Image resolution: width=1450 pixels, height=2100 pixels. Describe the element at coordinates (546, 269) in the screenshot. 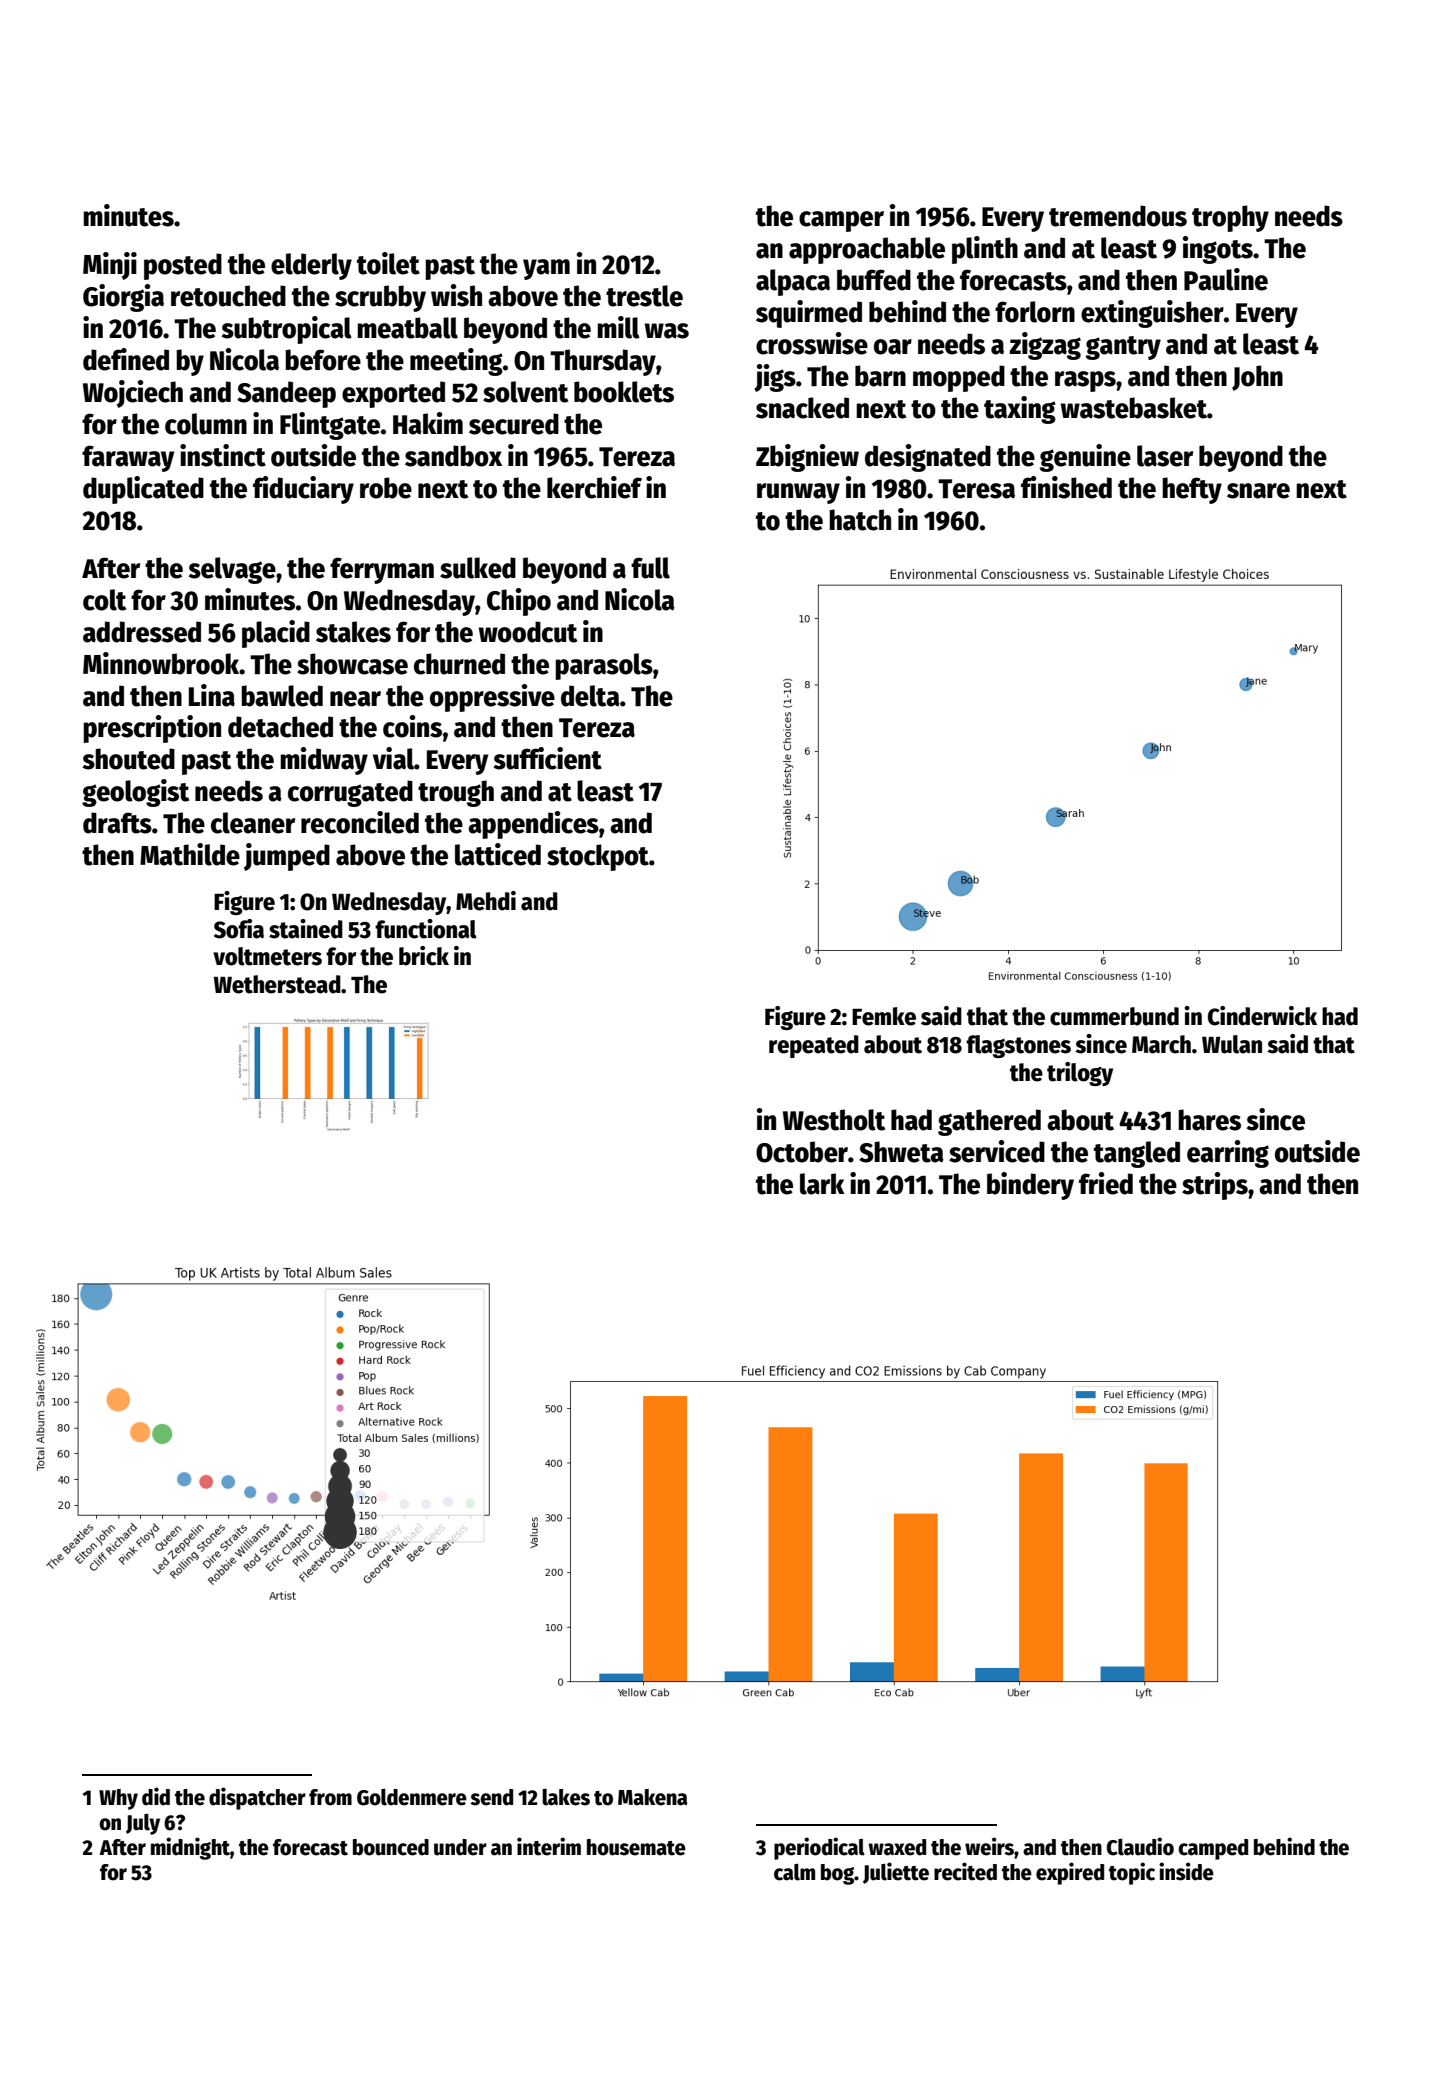

I see `yam` at that location.
